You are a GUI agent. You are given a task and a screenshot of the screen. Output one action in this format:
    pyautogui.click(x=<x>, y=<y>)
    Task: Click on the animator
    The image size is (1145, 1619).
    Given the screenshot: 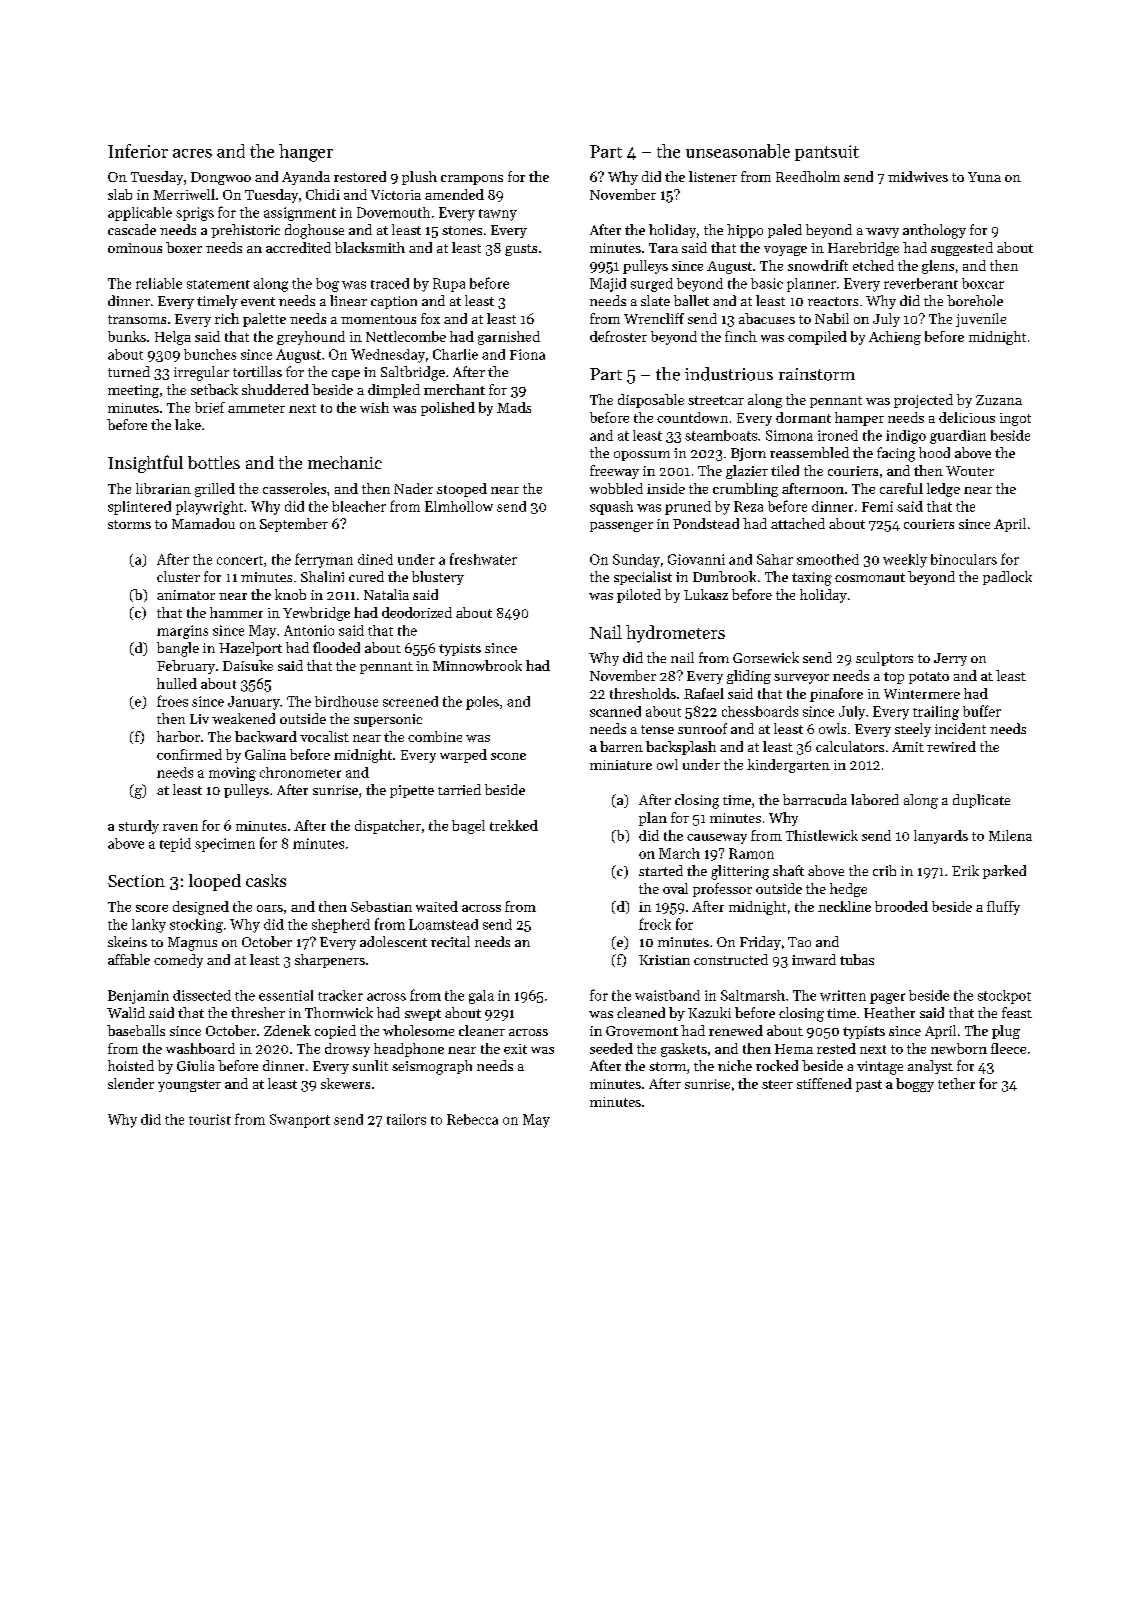 What is the action you would take?
    pyautogui.click(x=186, y=595)
